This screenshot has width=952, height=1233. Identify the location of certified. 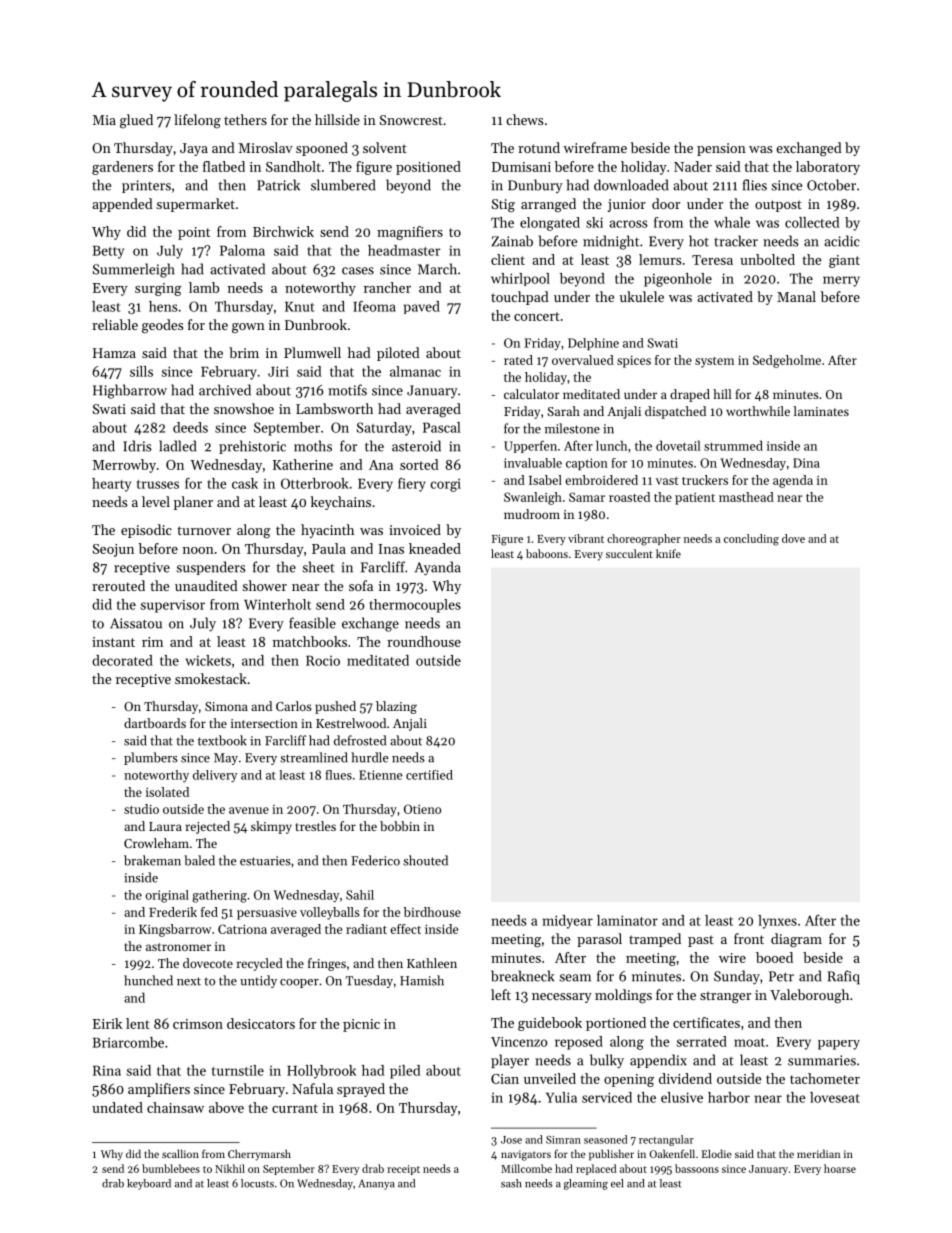
(429, 775).
